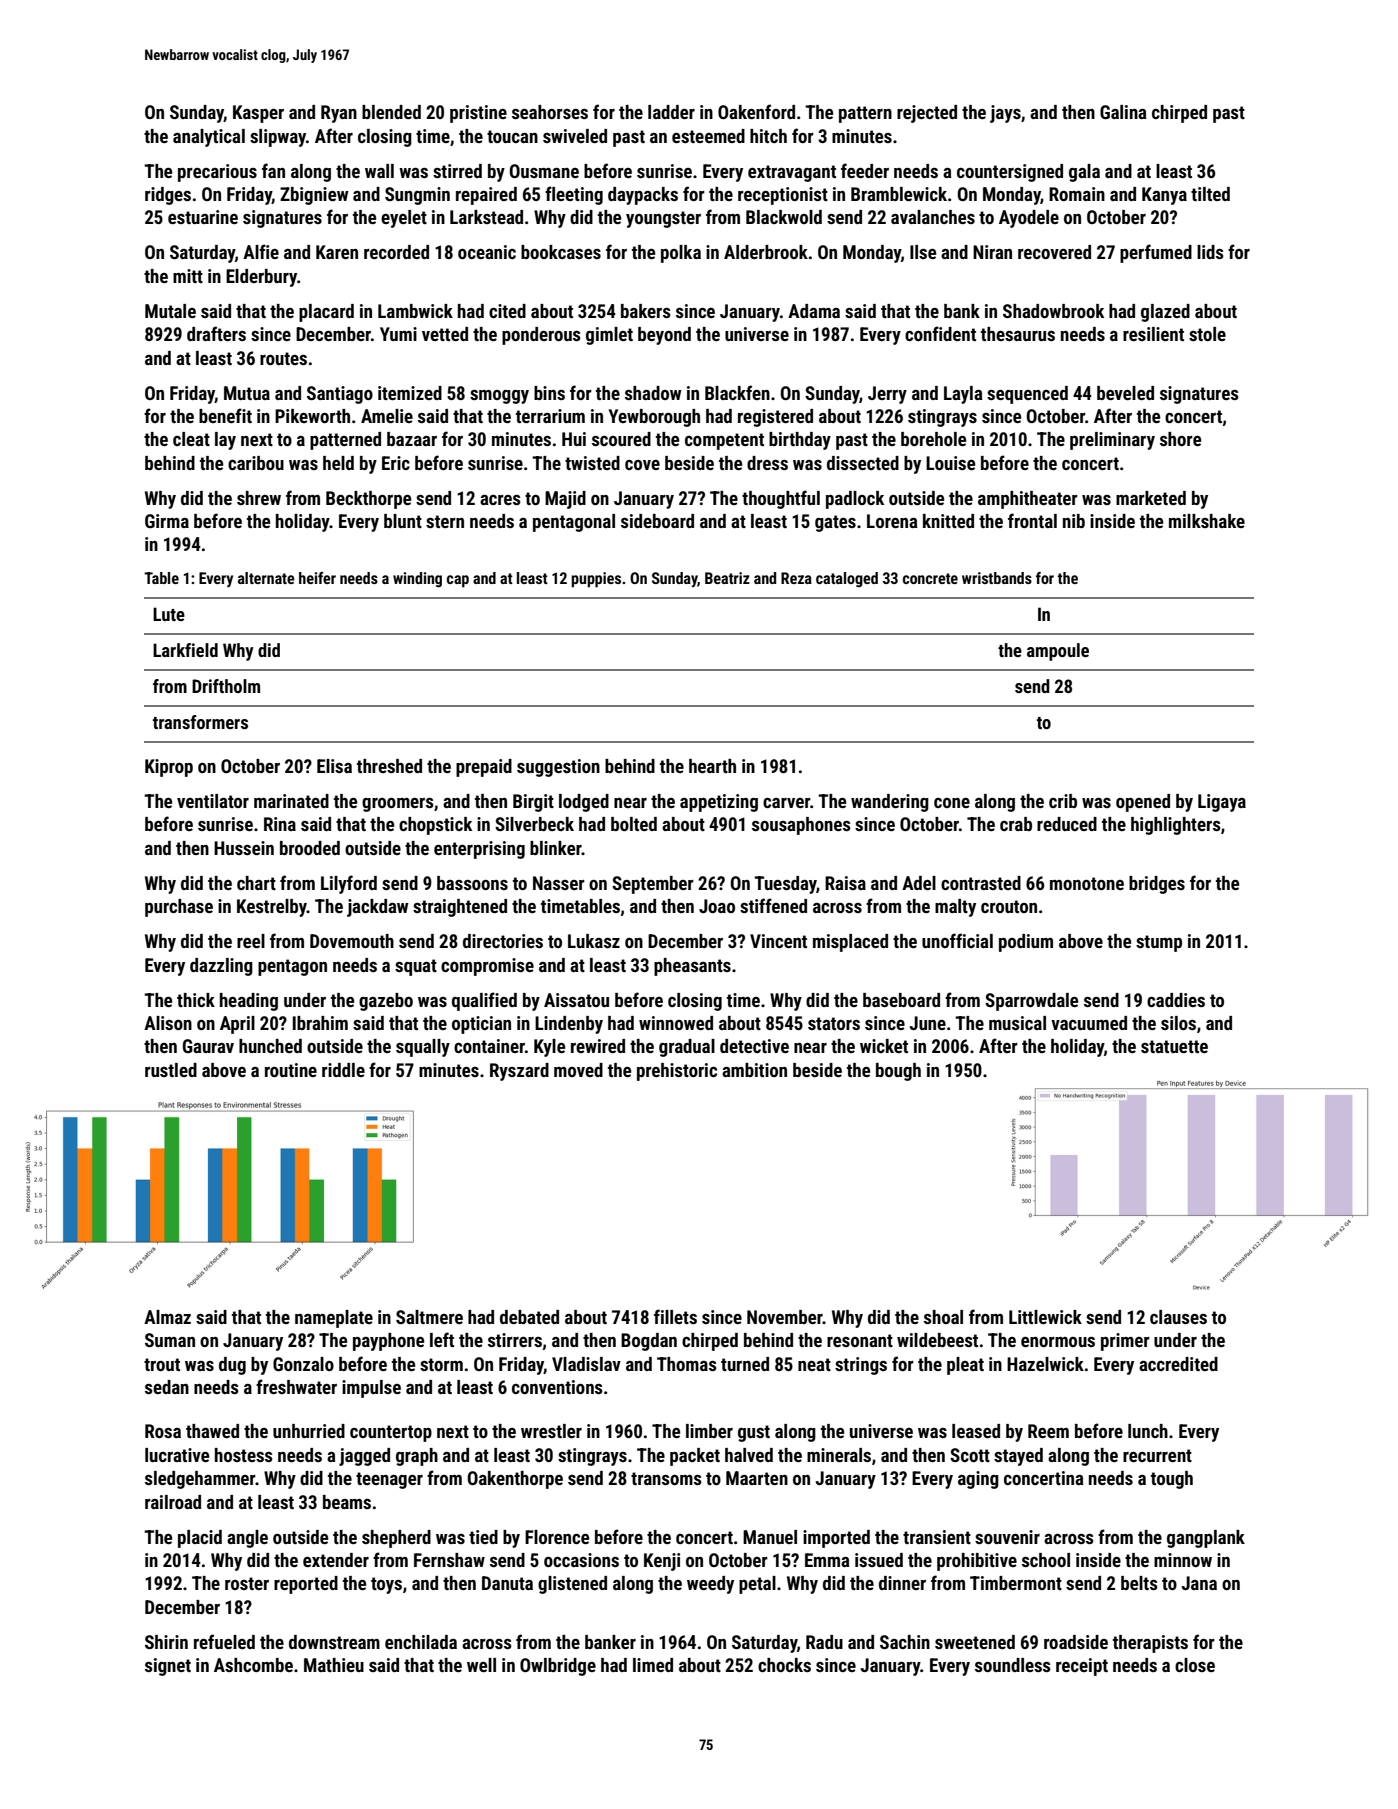 The image size is (1398, 1809). Describe the element at coordinates (169, 768) in the screenshot. I see `Kiprop` at that location.
